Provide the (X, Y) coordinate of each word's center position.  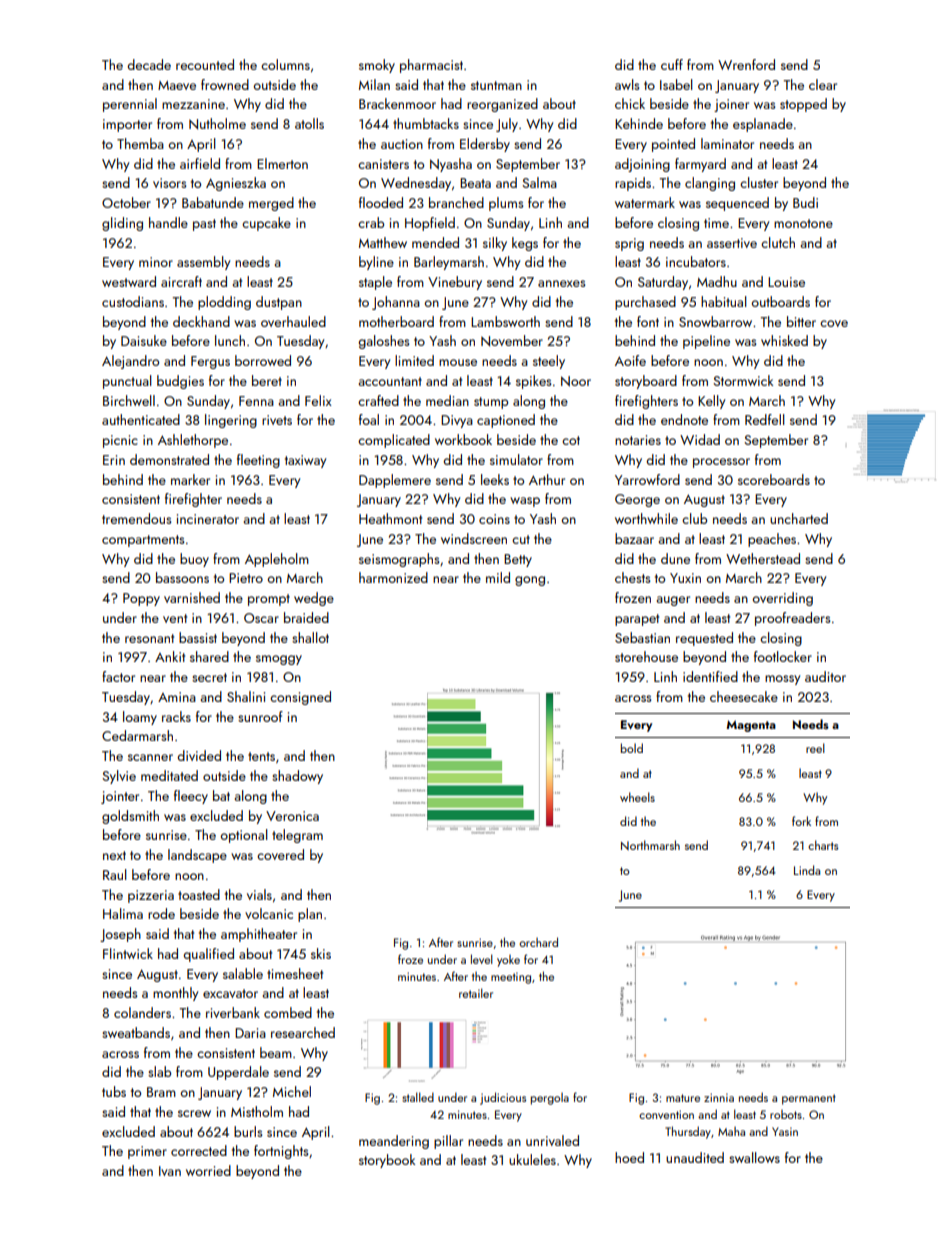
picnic (120, 441)
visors (169, 183)
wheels (637, 797)
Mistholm (257, 1111)
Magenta (751, 726)
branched (456, 202)
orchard (538, 942)
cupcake (266, 224)
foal (369, 419)
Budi (805, 202)
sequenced (737, 204)
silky (495, 244)
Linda (807, 870)
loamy (140, 718)
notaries (638, 440)
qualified (208, 955)
